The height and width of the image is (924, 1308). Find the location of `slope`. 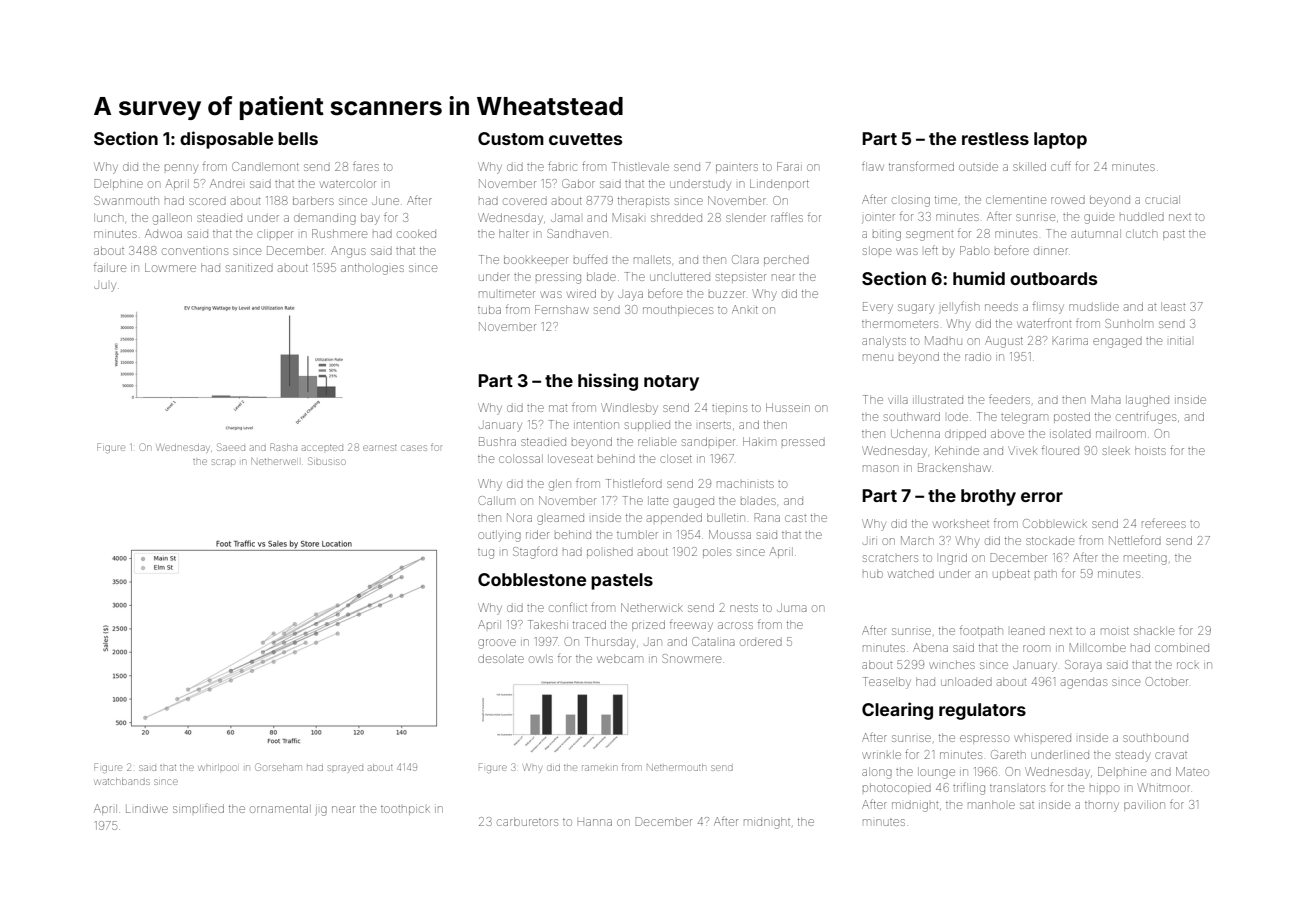

slope is located at coordinates (877, 250).
